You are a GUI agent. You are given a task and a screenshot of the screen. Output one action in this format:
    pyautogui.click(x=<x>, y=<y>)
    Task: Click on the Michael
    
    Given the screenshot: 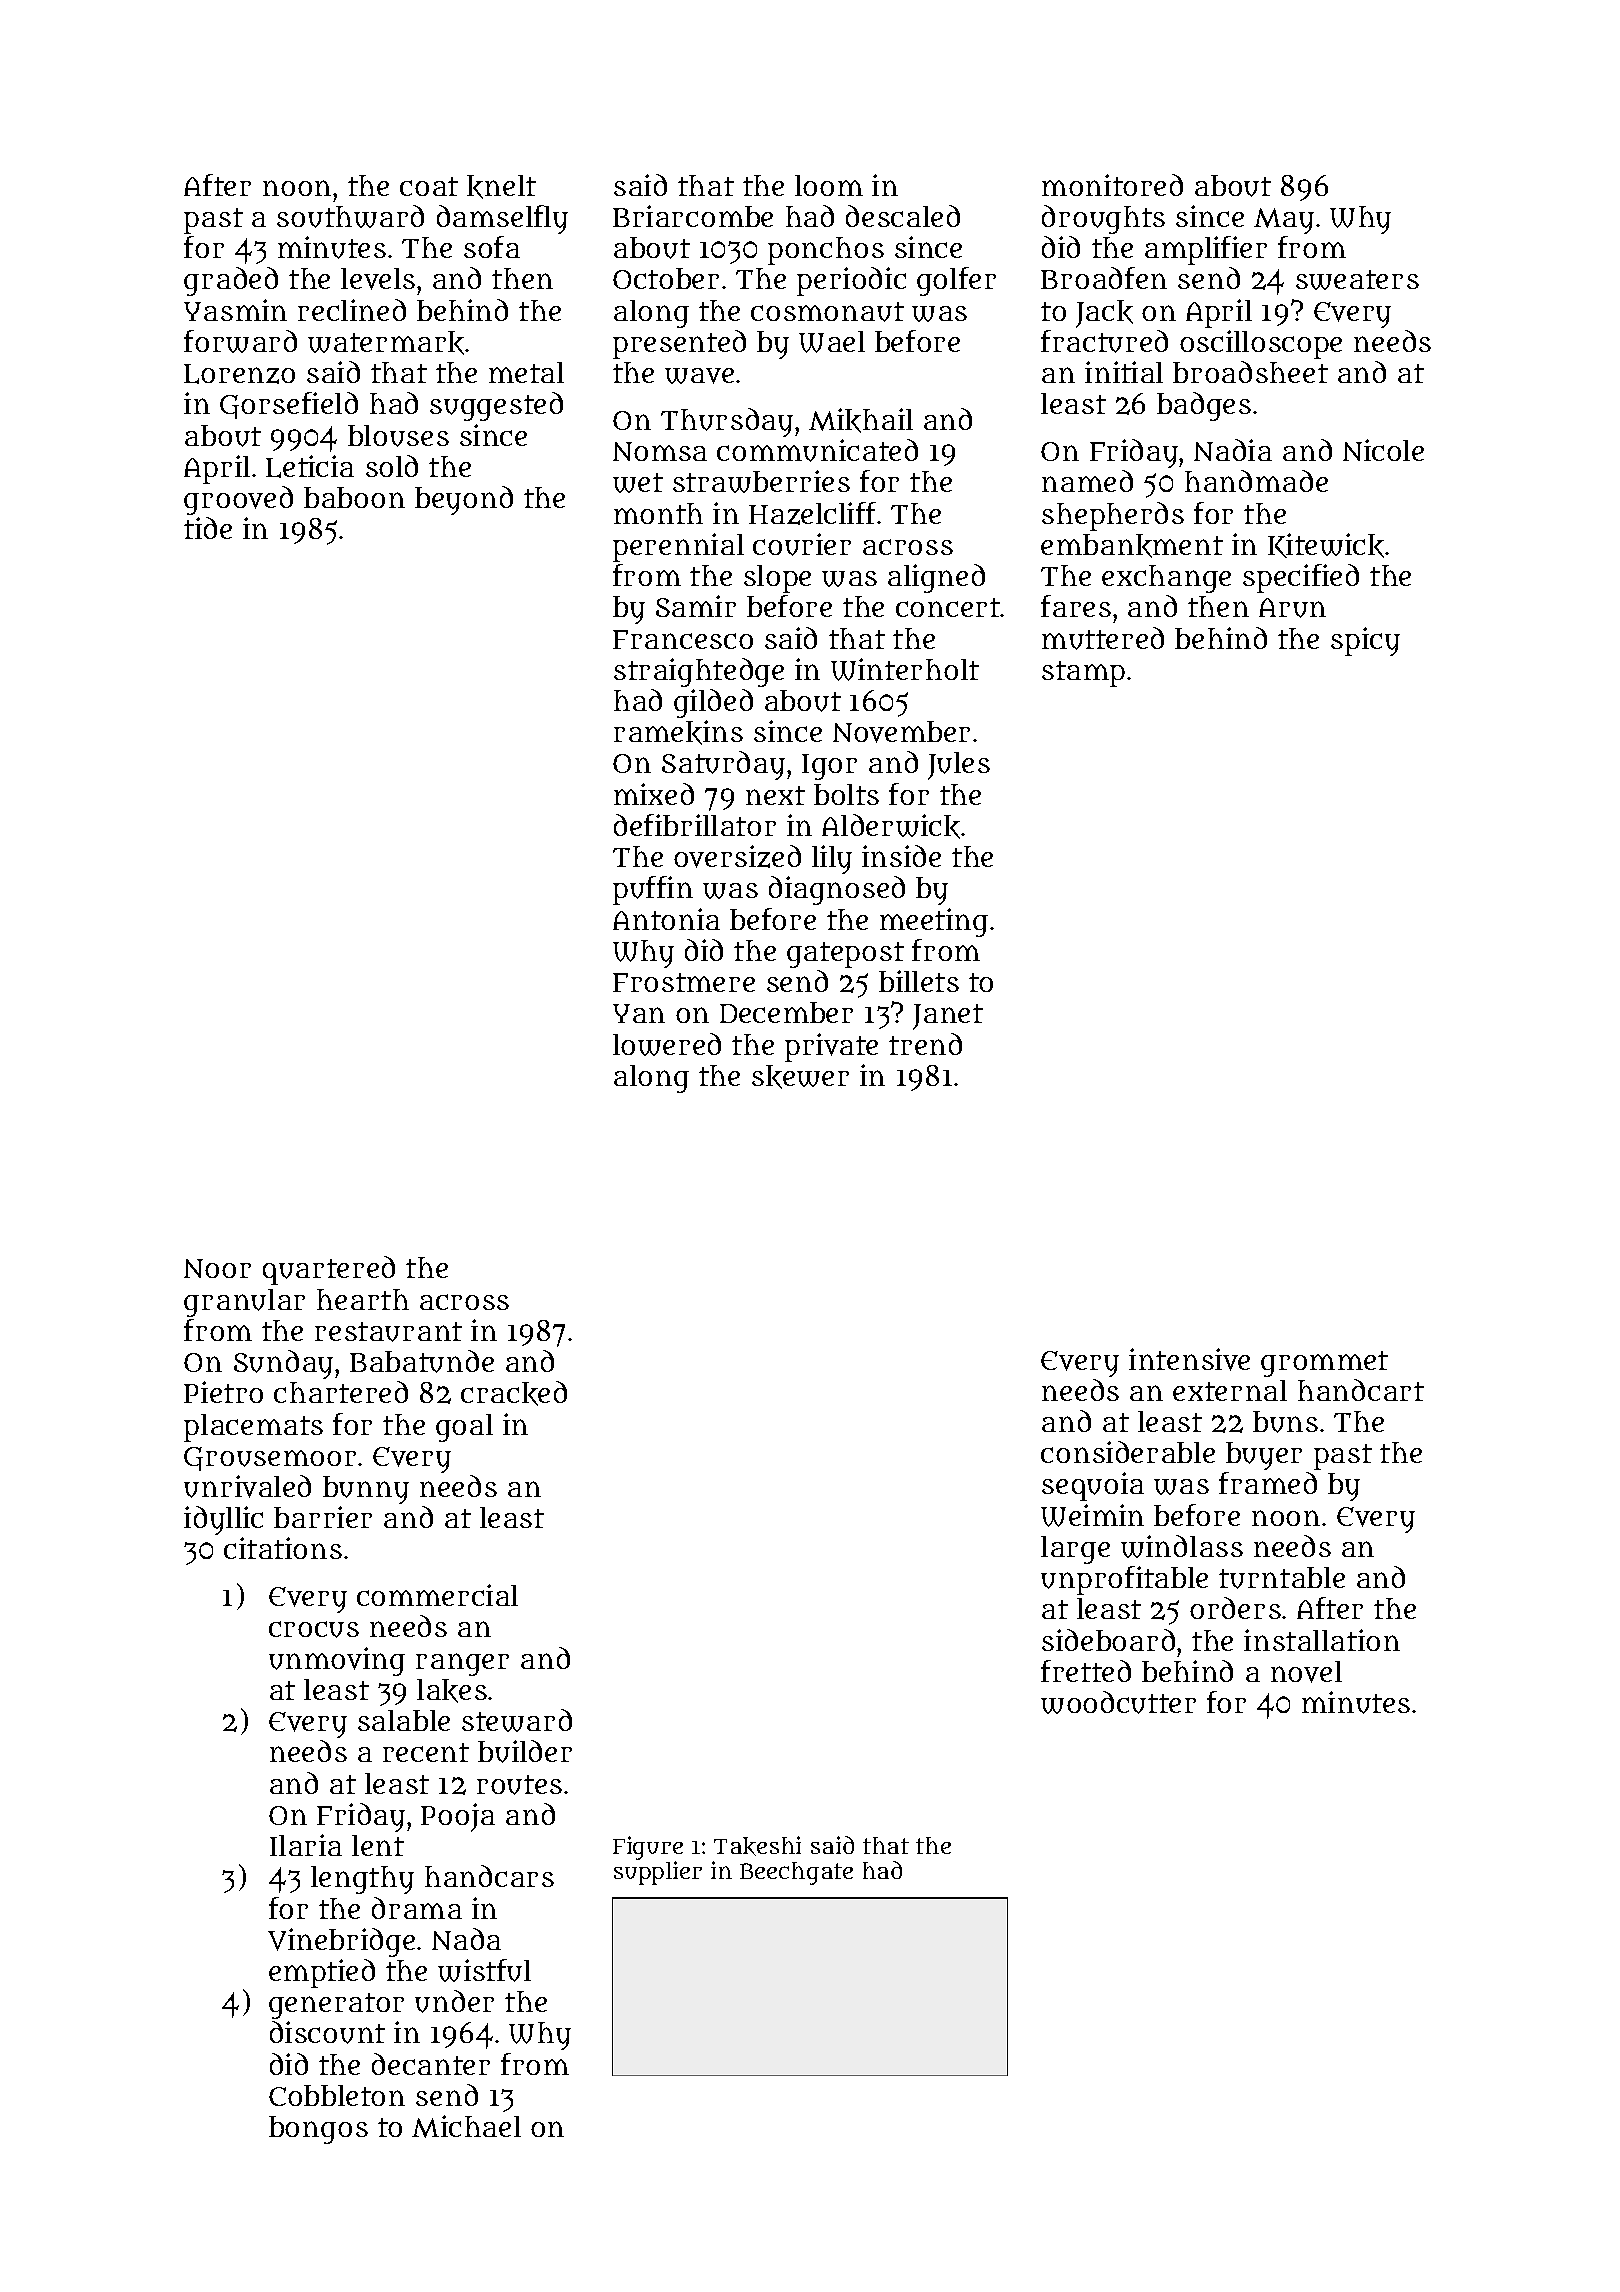 What is the action you would take?
    pyautogui.click(x=466, y=2126)
